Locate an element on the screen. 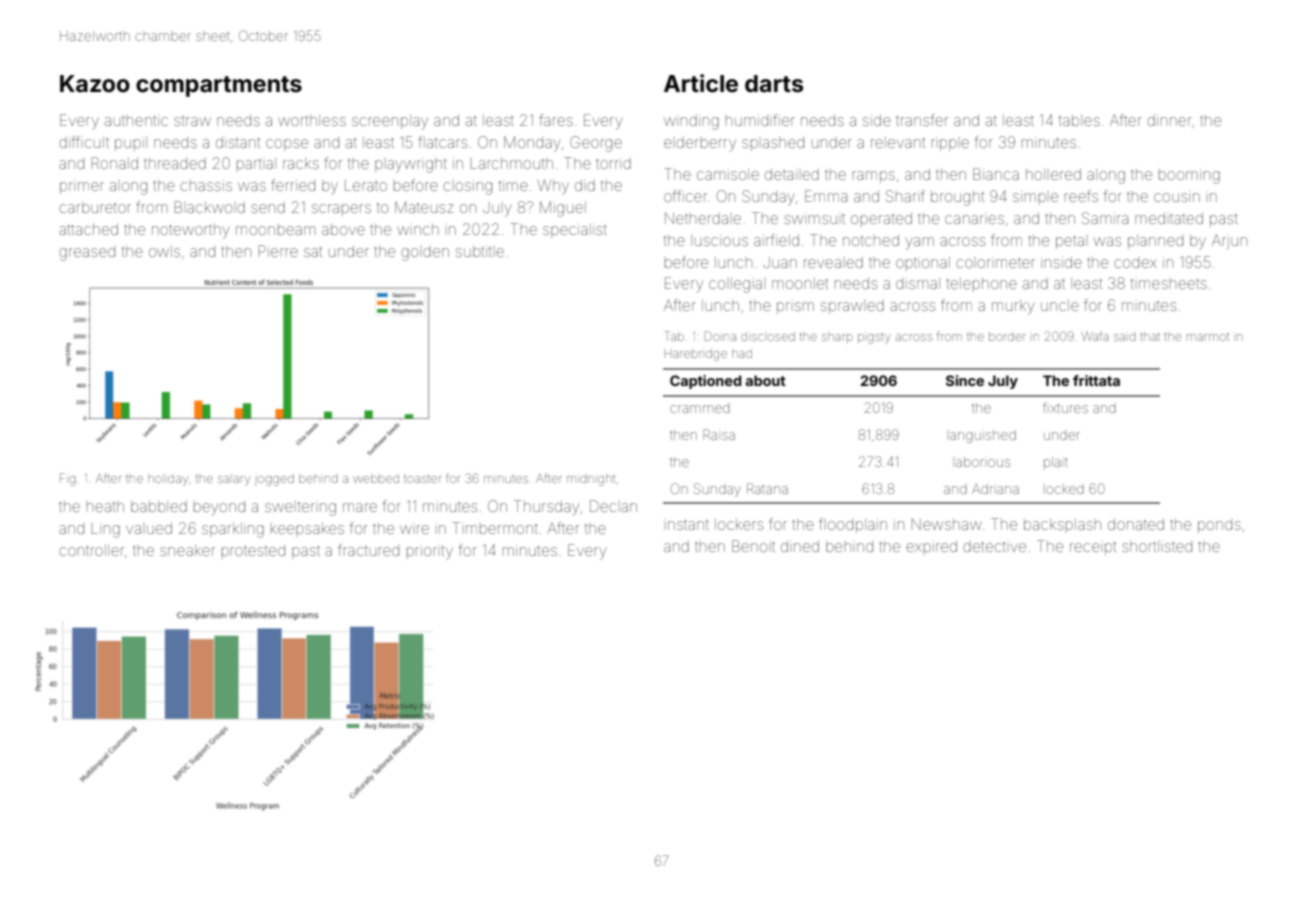 The height and width of the screenshot is (924, 1308). pupil is located at coordinates (131, 144).
